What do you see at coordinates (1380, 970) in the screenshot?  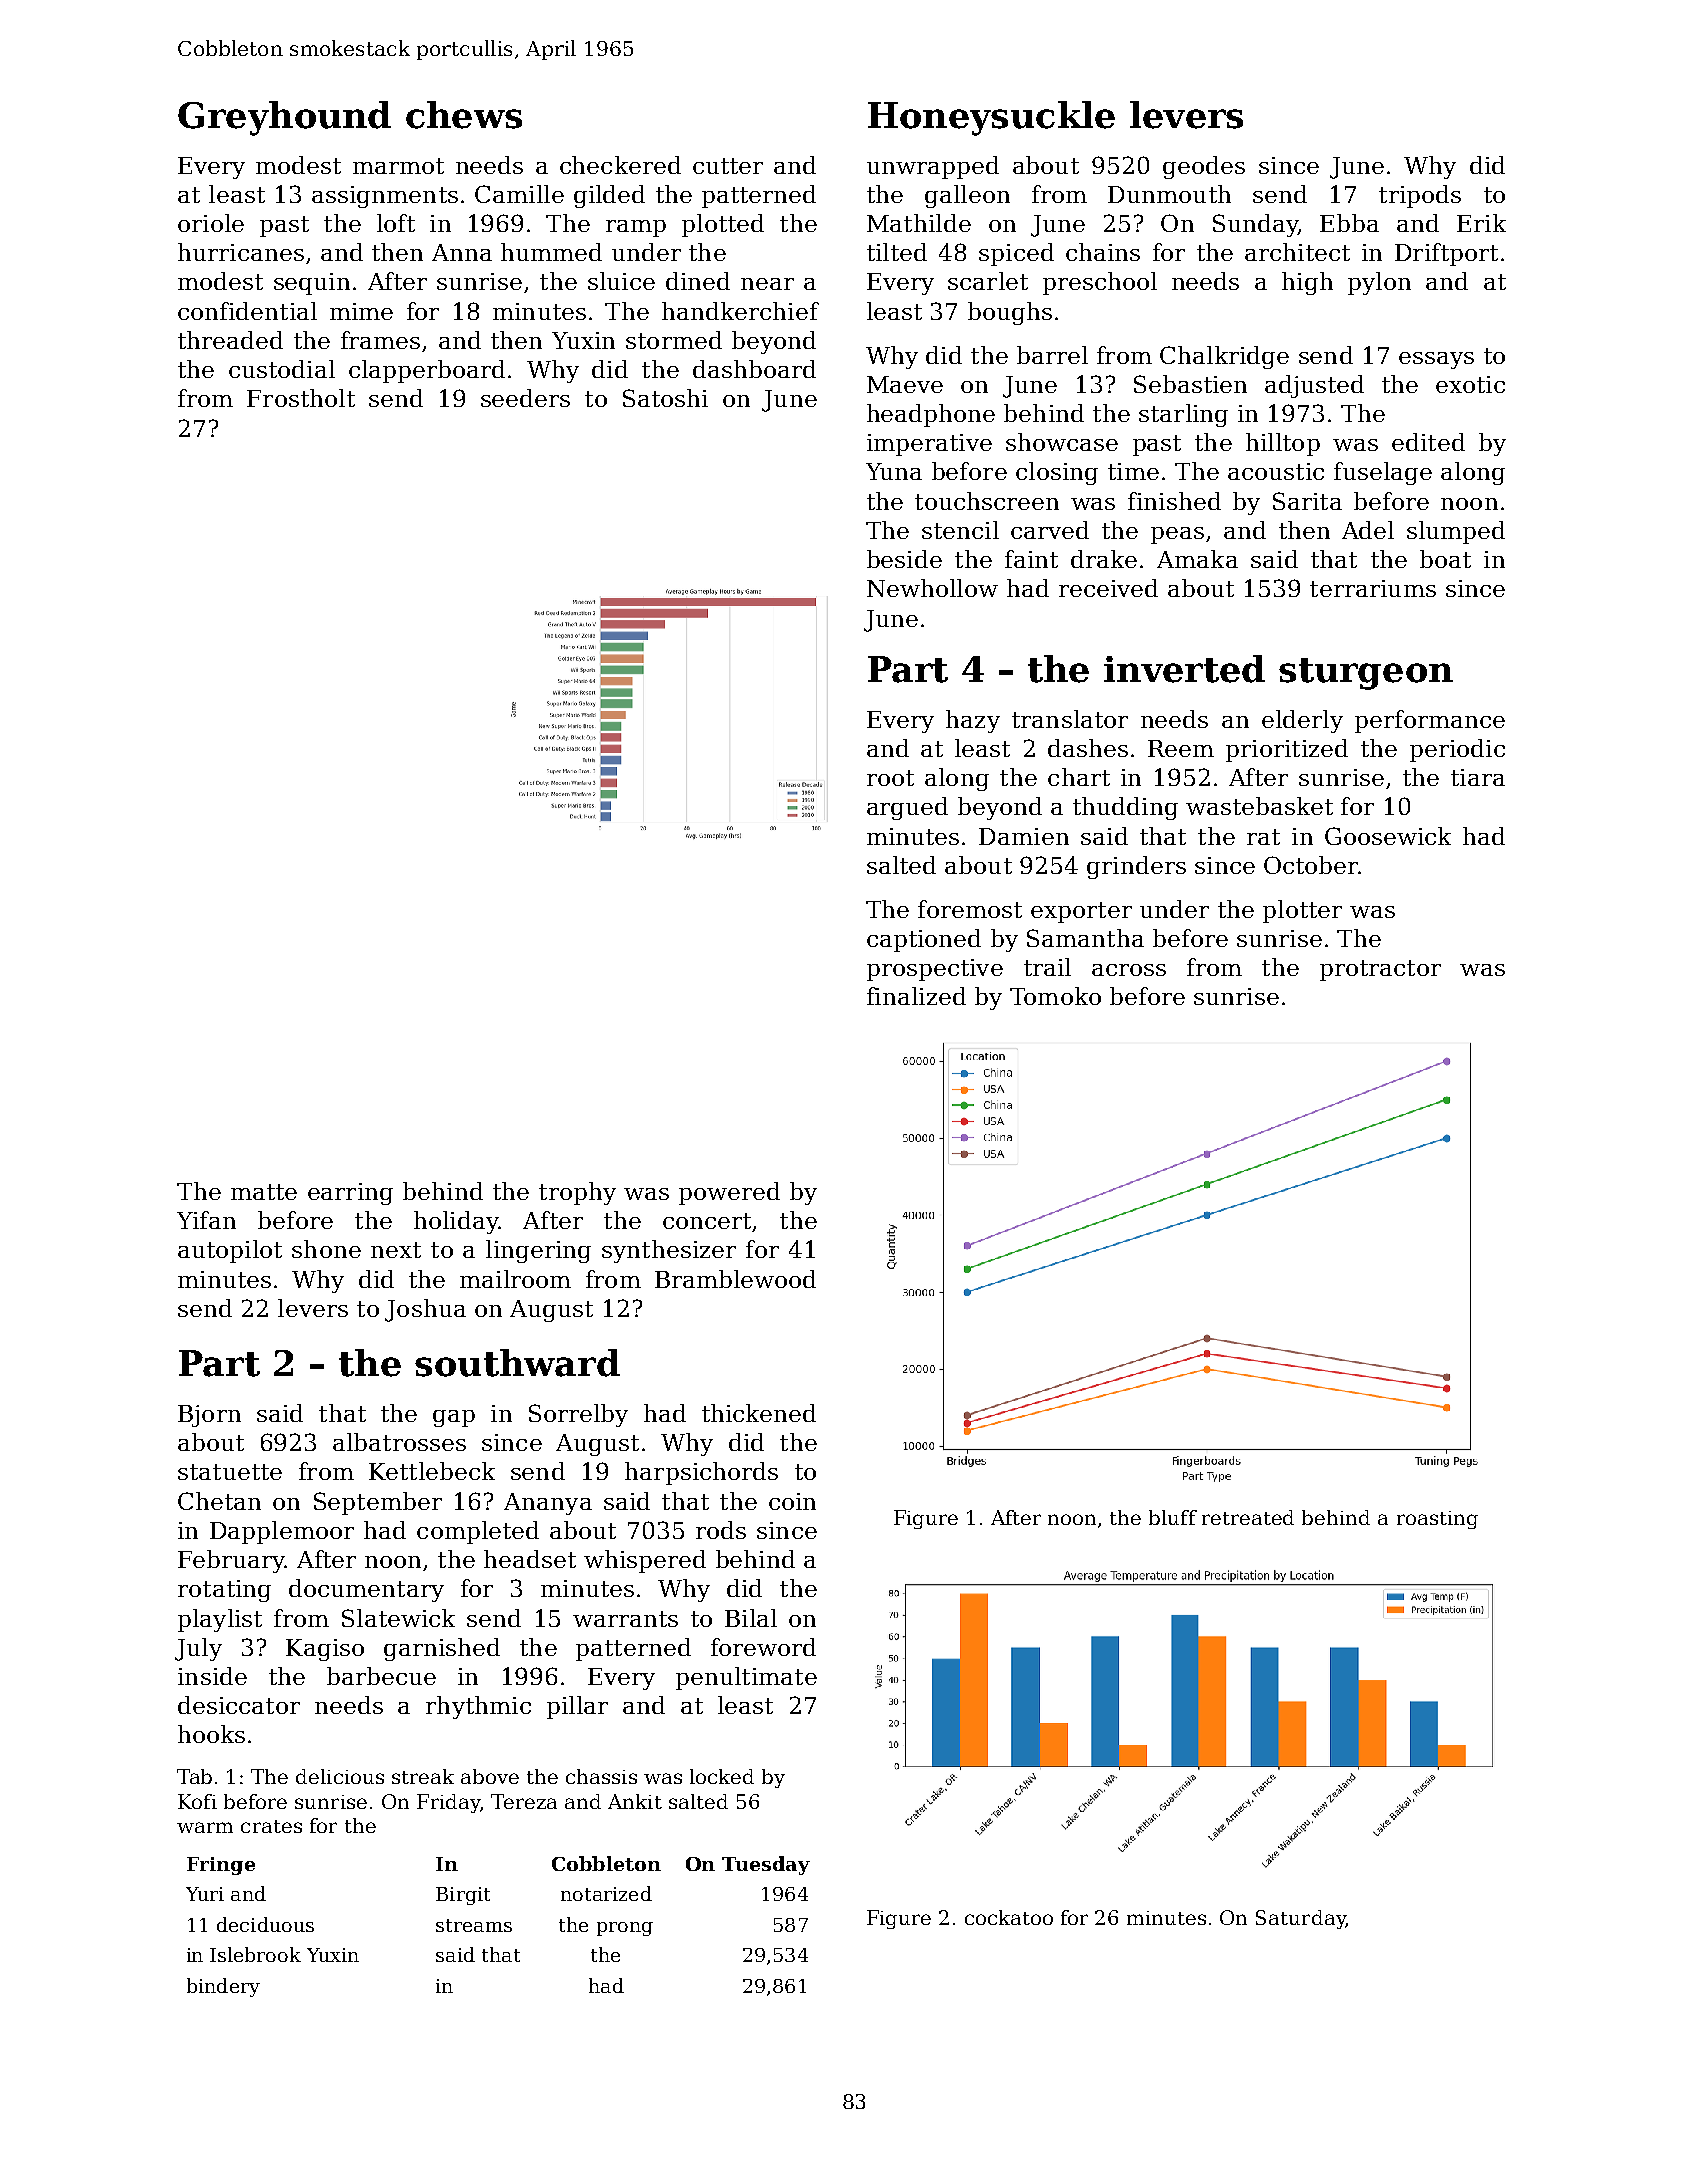 I see `protractor` at bounding box center [1380, 970].
